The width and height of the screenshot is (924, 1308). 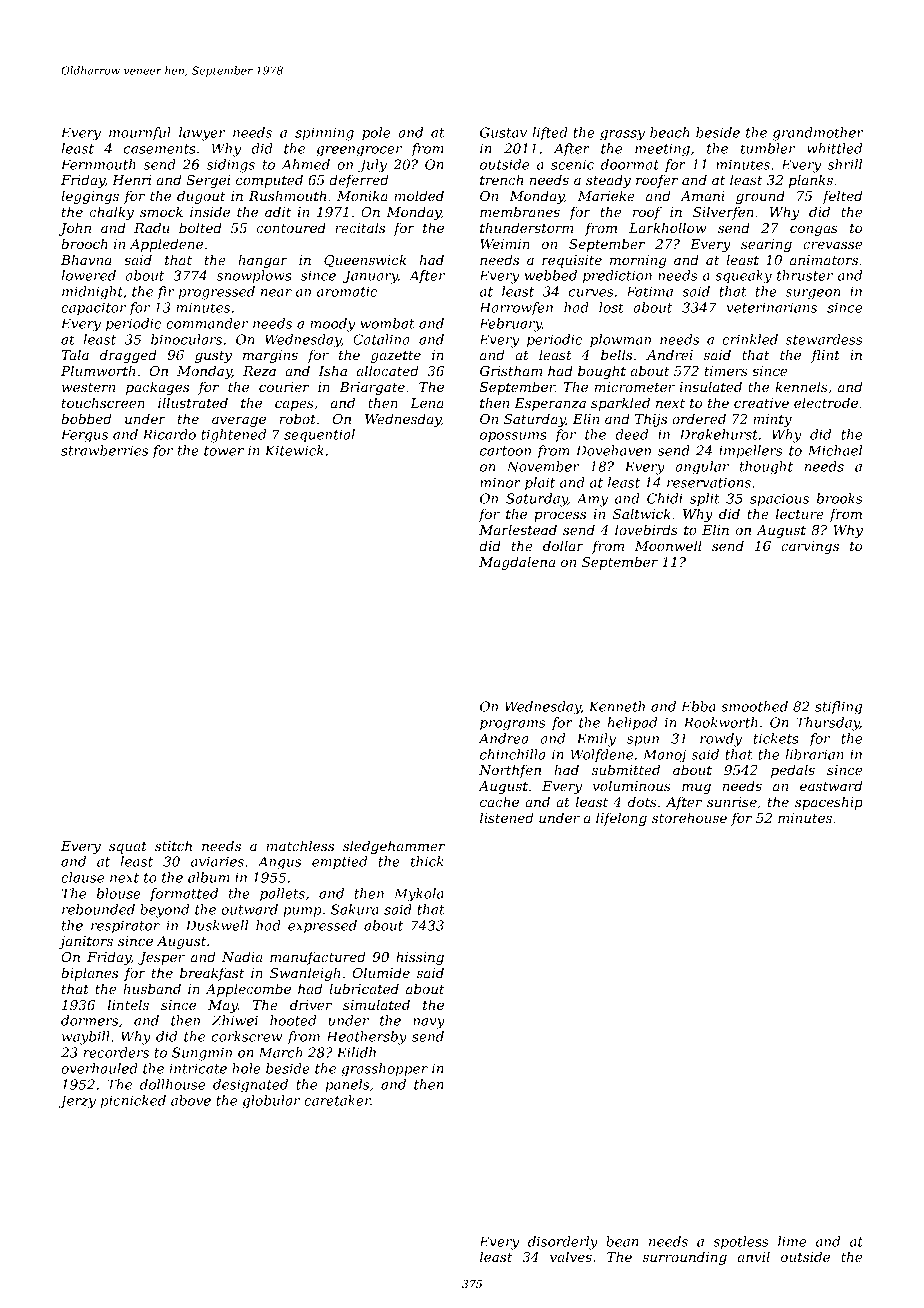 I want to click on aromatic, so click(x=347, y=291).
